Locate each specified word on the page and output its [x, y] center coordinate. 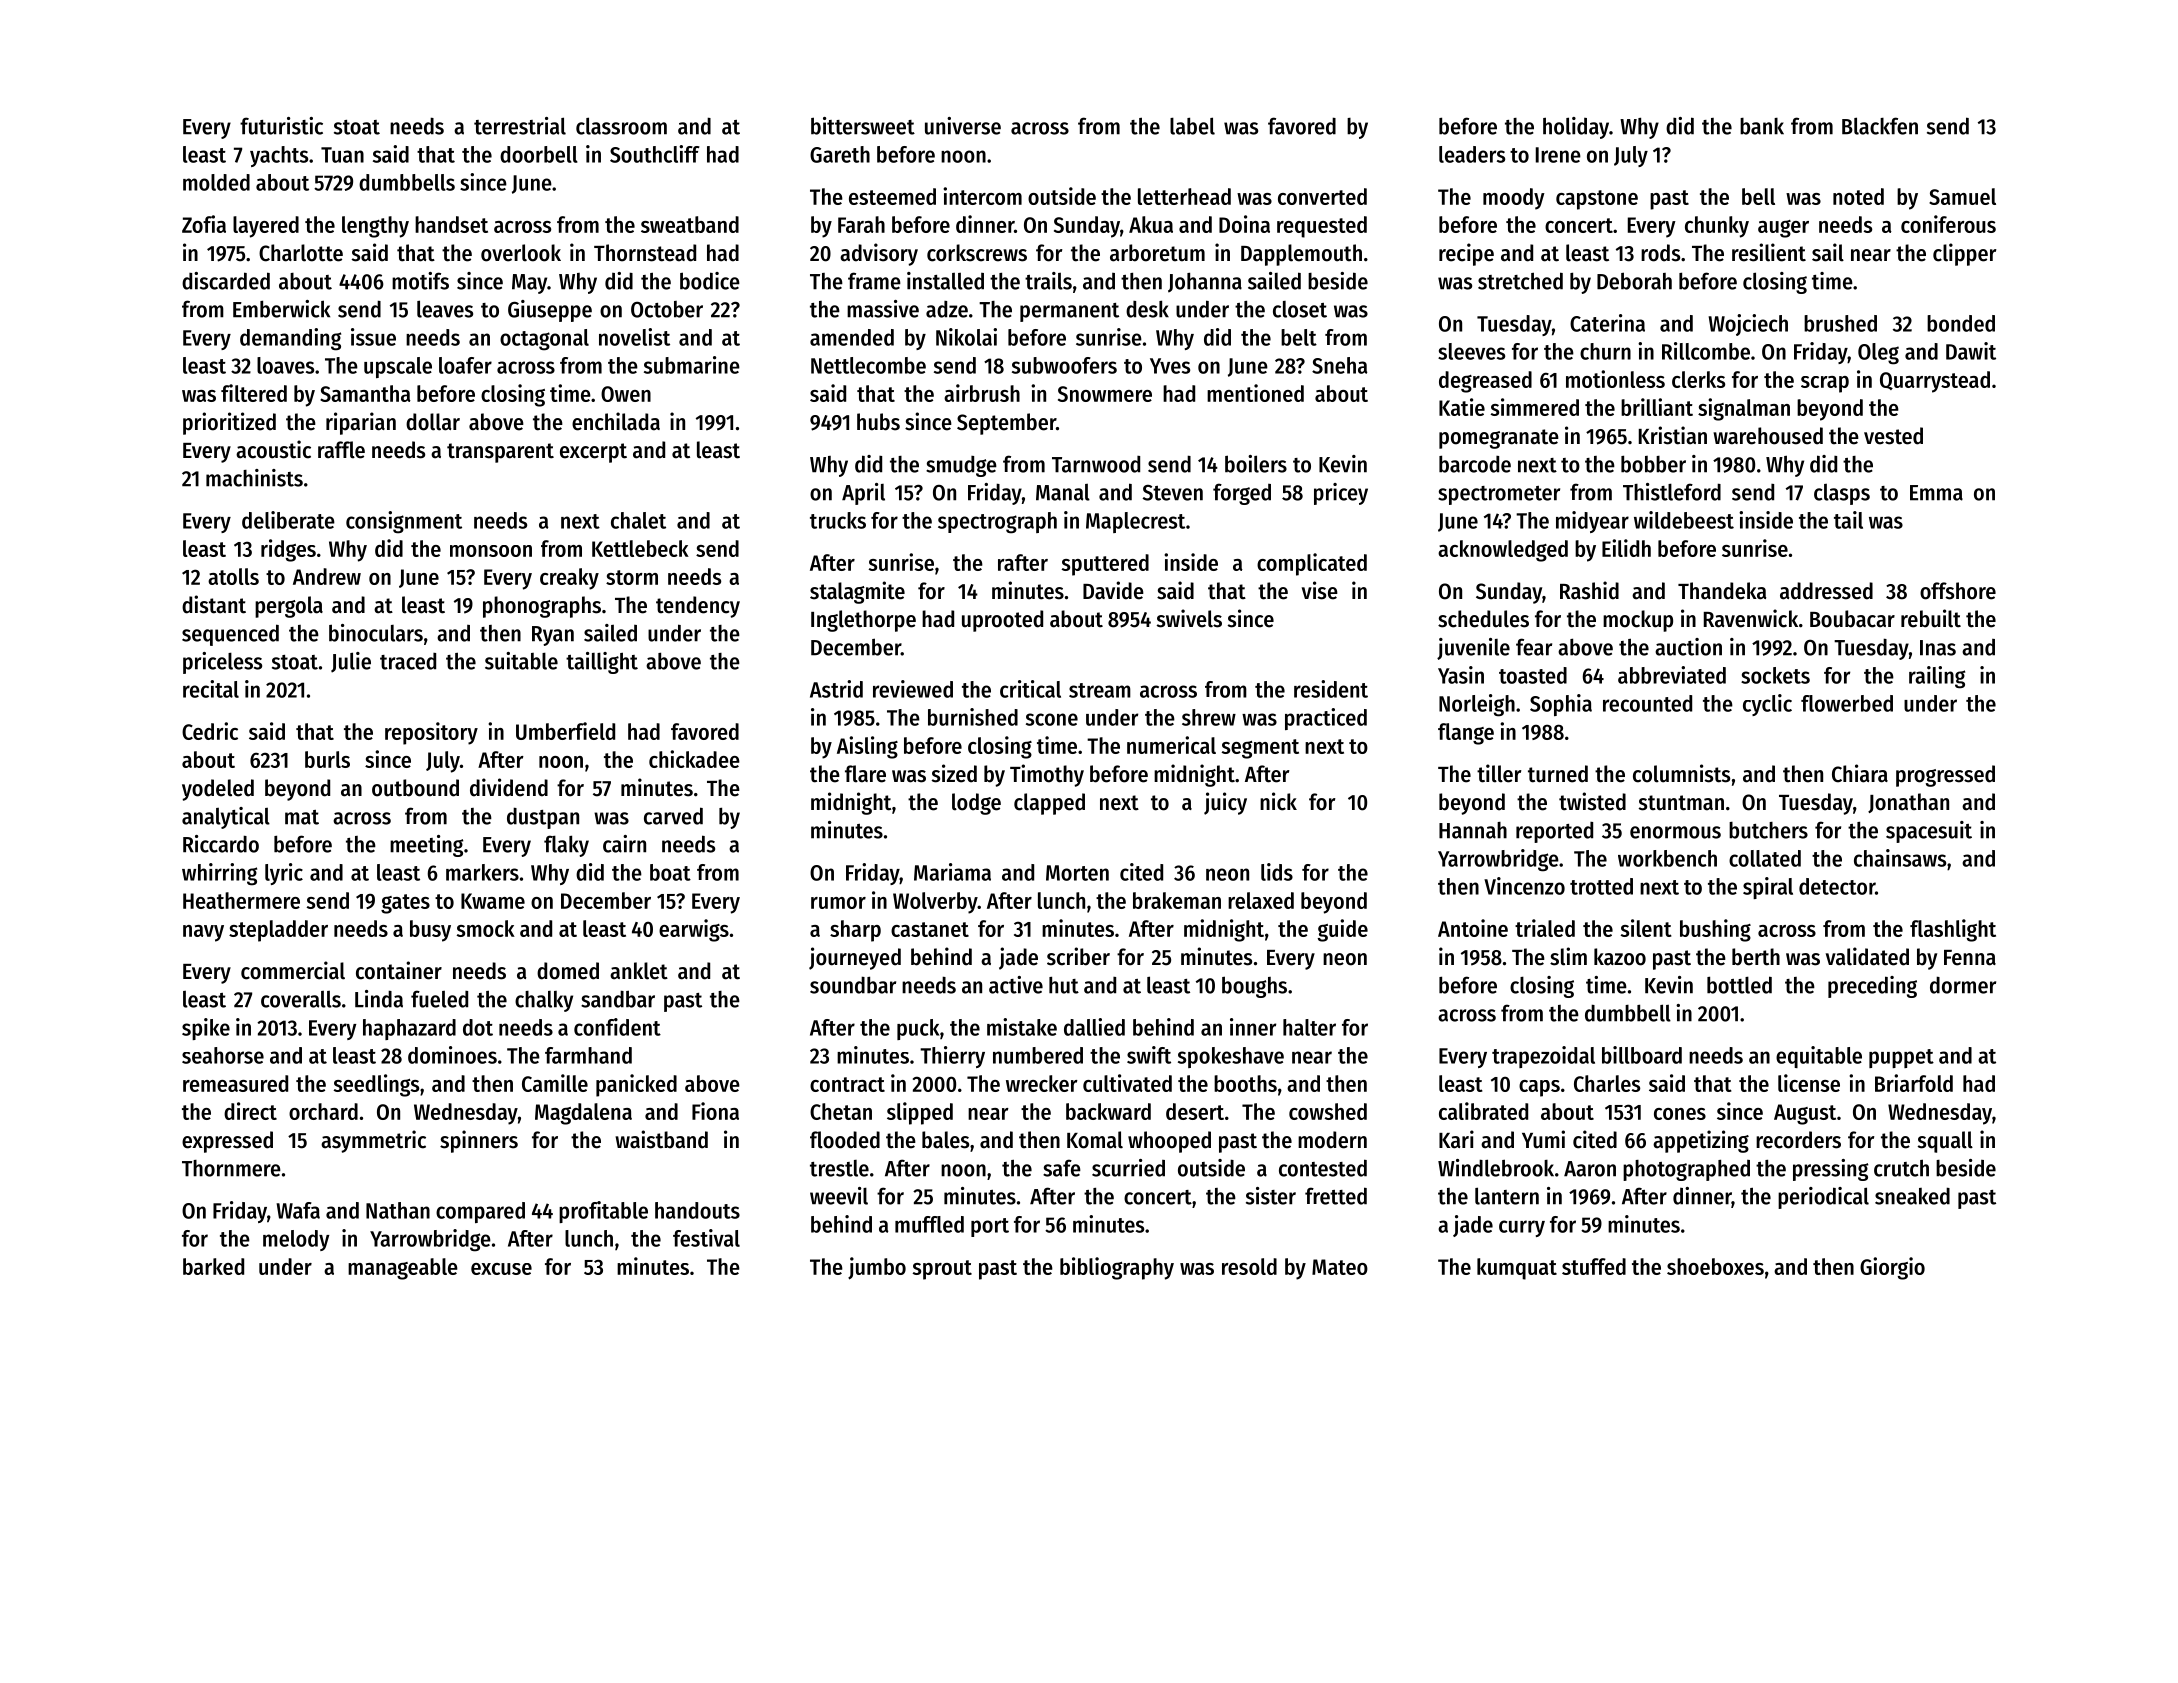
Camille [555, 1083]
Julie [351, 662]
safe [1062, 1168]
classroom [621, 126]
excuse [501, 1269]
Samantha [365, 393]
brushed [1840, 323]
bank [1762, 126]
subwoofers [1064, 365]
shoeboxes [1715, 1266]
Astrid [836, 689]
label [1192, 126]
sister [1271, 1196]
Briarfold [1914, 1083]
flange [1466, 734]
